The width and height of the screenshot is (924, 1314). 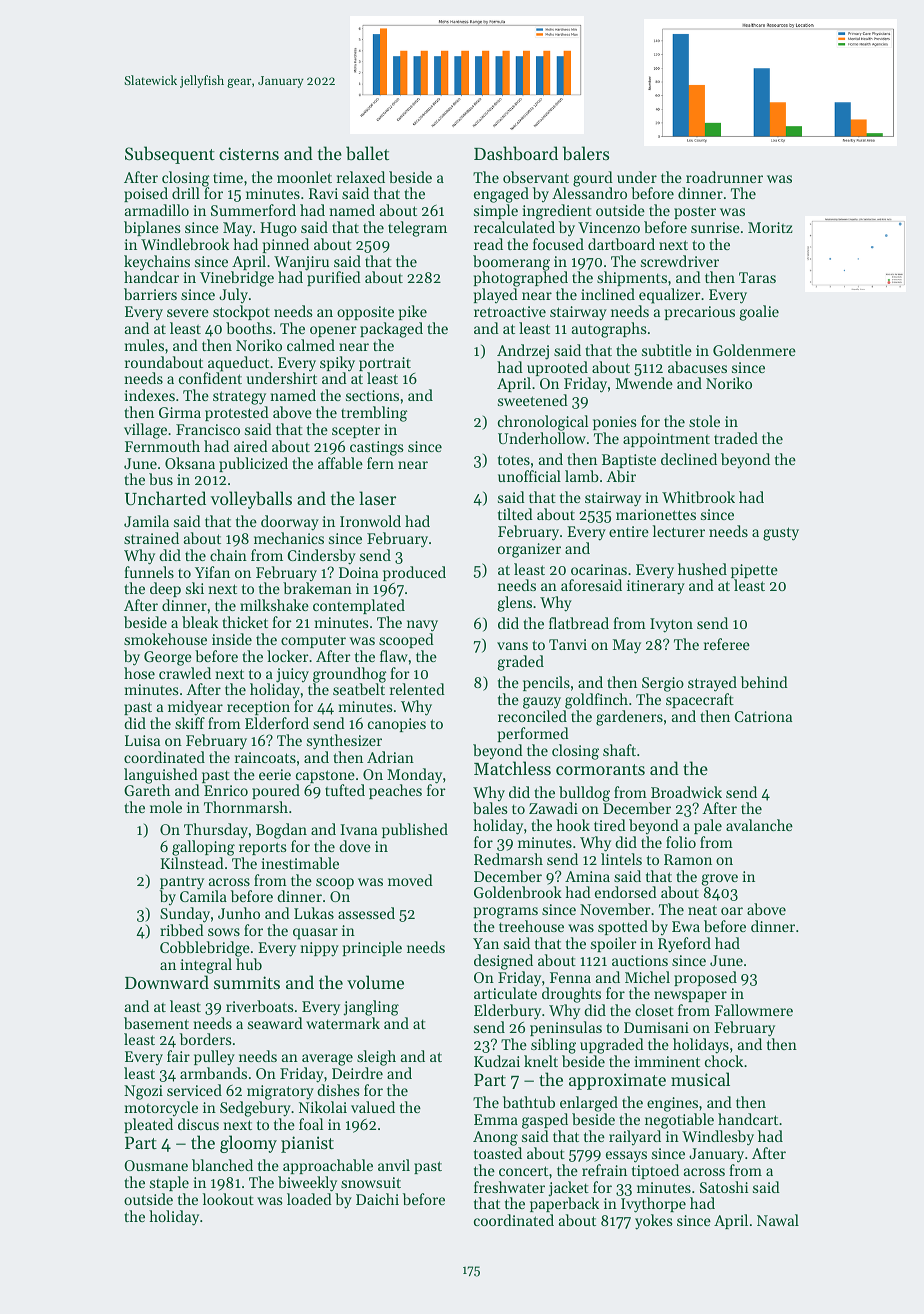 What do you see at coordinates (724, 177) in the screenshot?
I see `roadrunner` at bounding box center [724, 177].
